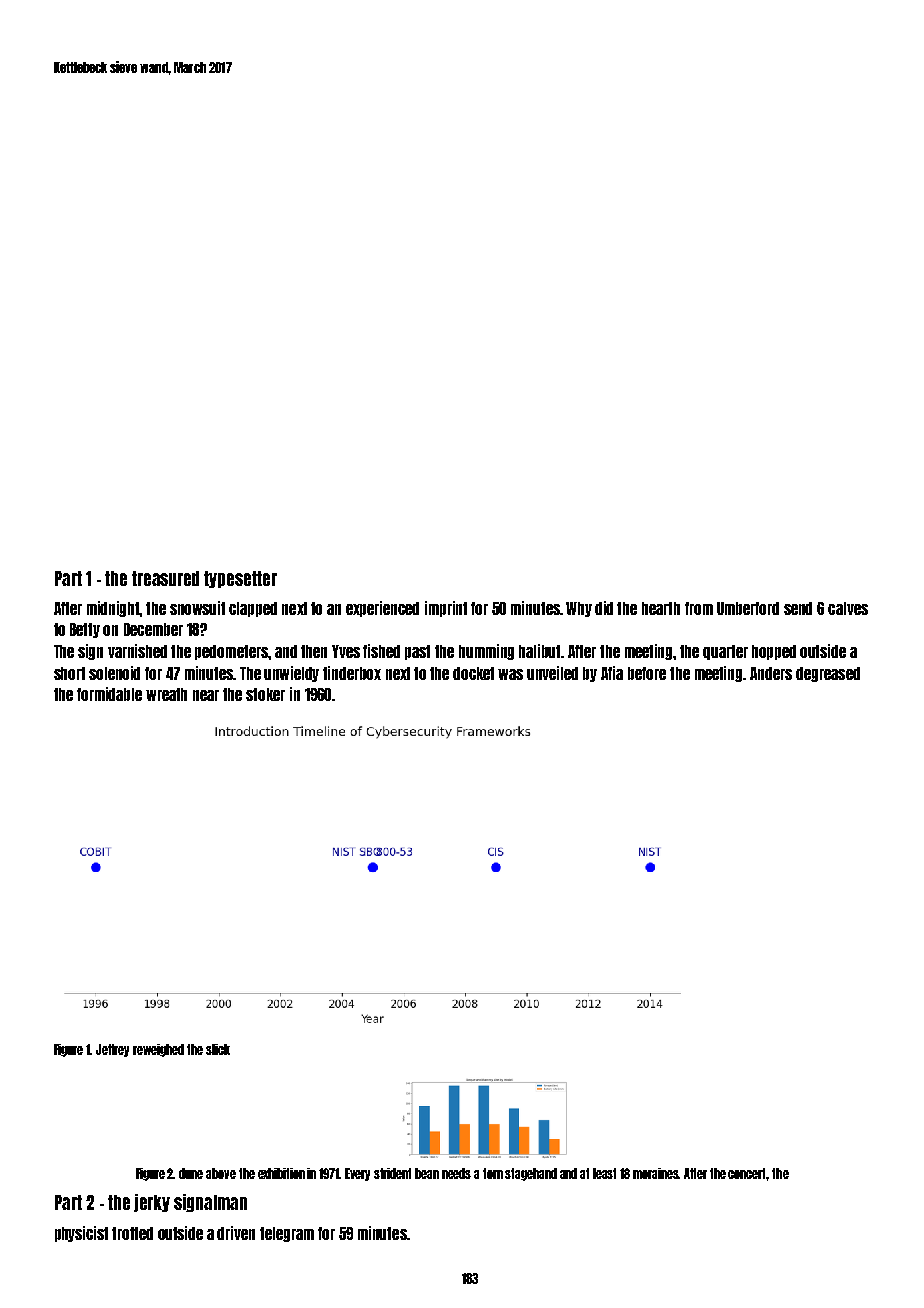 Image resolution: width=924 pixels, height=1308 pixels. Describe the element at coordinates (158, 1050) in the page. I see `reweighed` at that location.
